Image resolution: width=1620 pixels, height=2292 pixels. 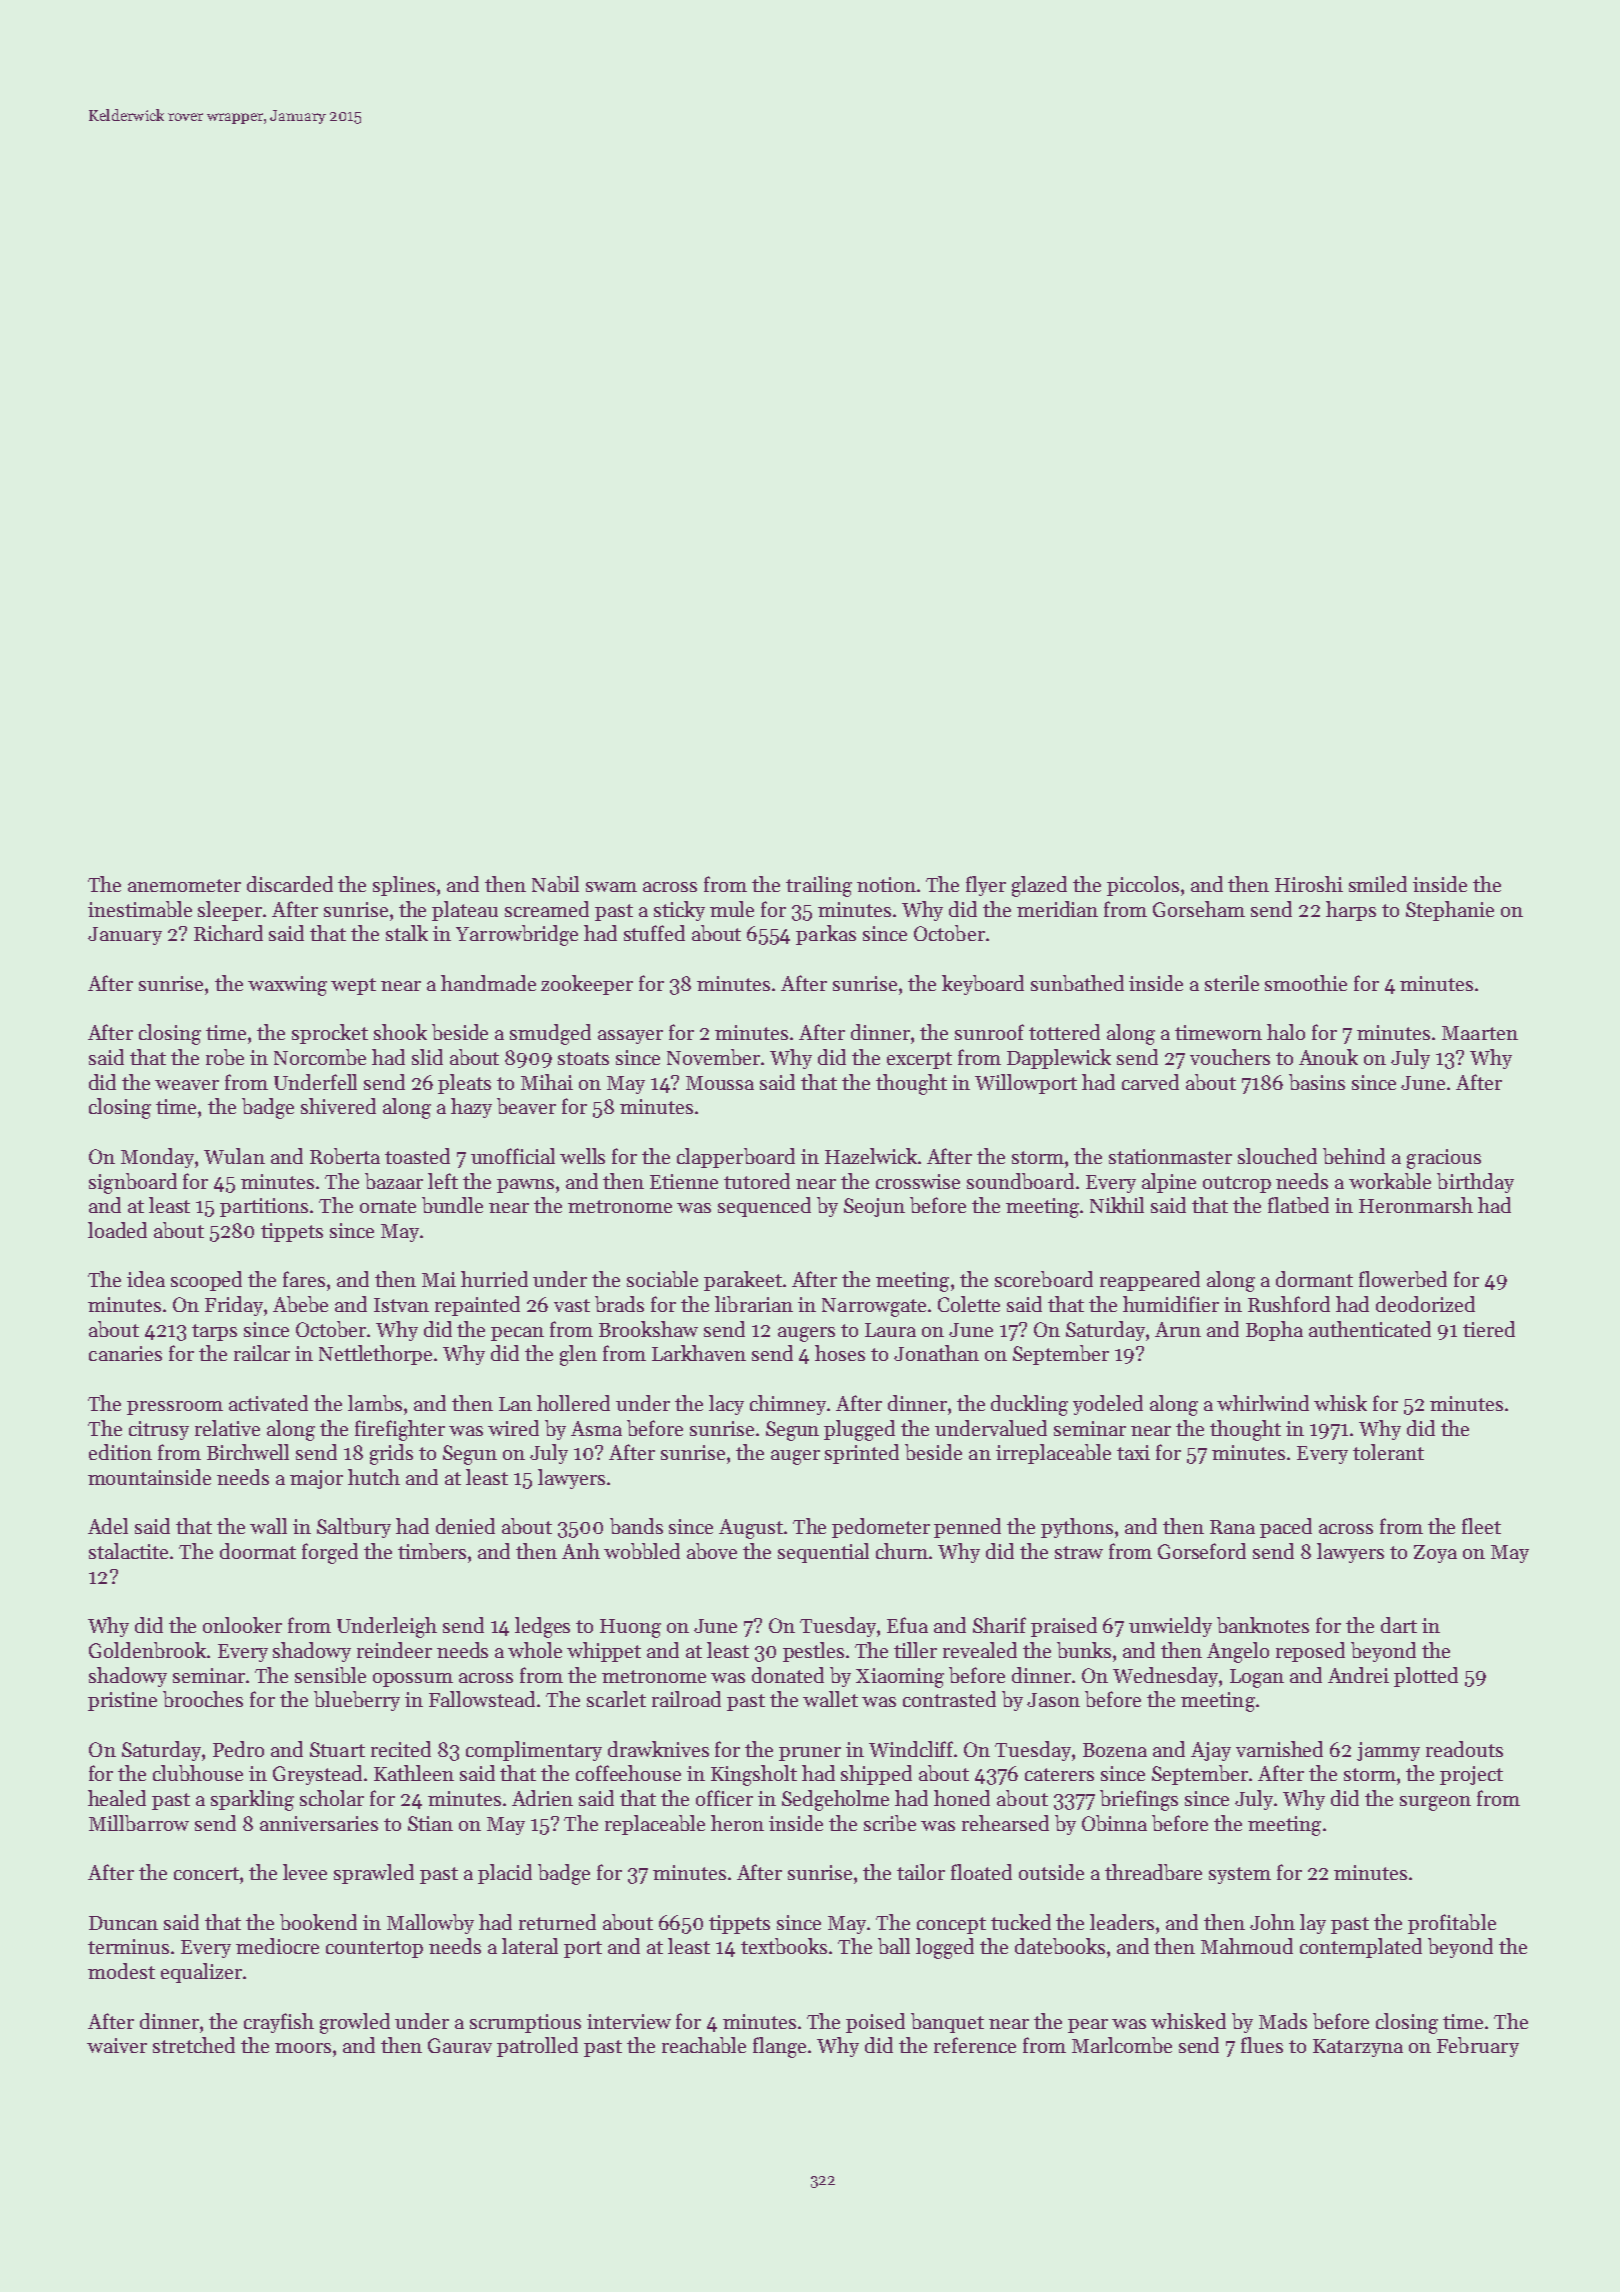 I want to click on duckling, so click(x=1029, y=1405).
